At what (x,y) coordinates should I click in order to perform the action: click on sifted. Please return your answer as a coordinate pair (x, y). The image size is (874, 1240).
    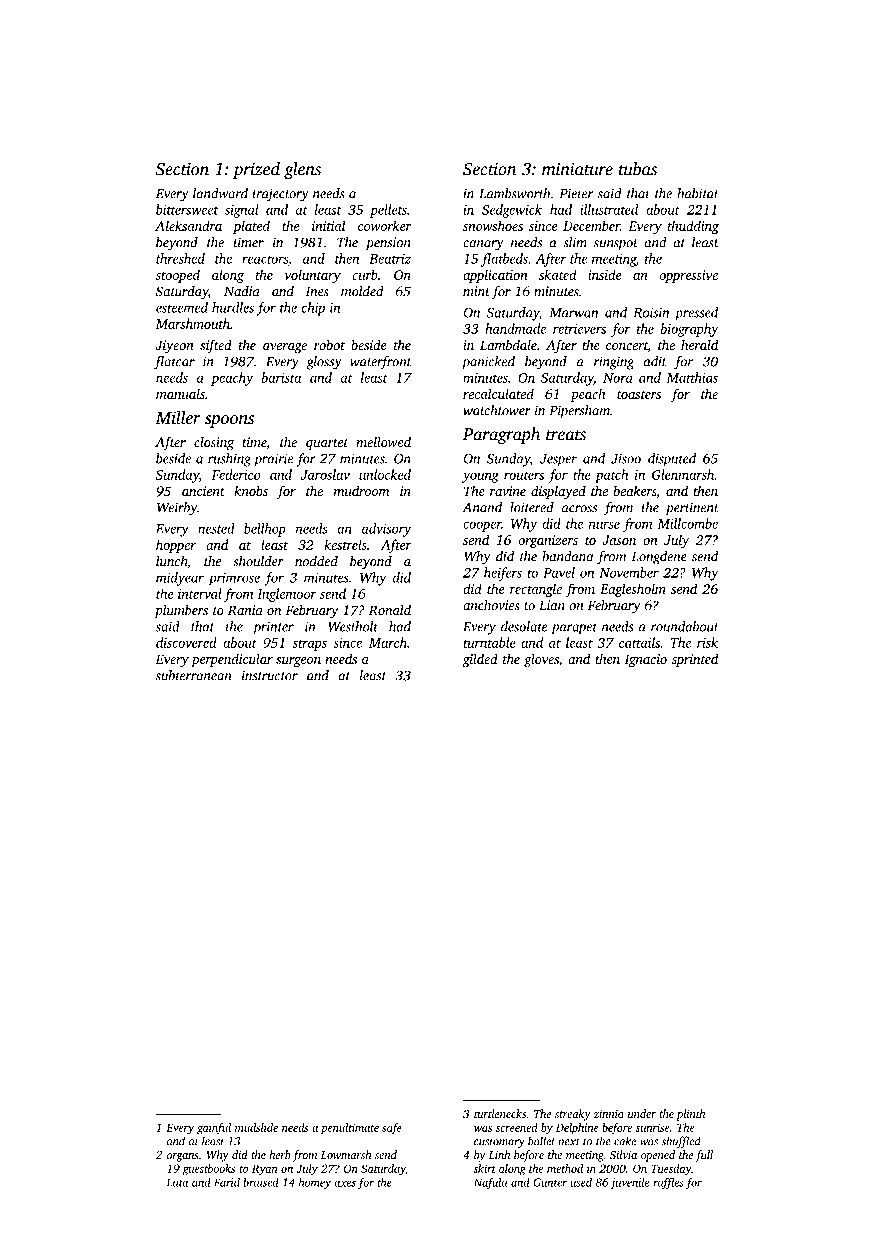
    Looking at the image, I should click on (216, 346).
